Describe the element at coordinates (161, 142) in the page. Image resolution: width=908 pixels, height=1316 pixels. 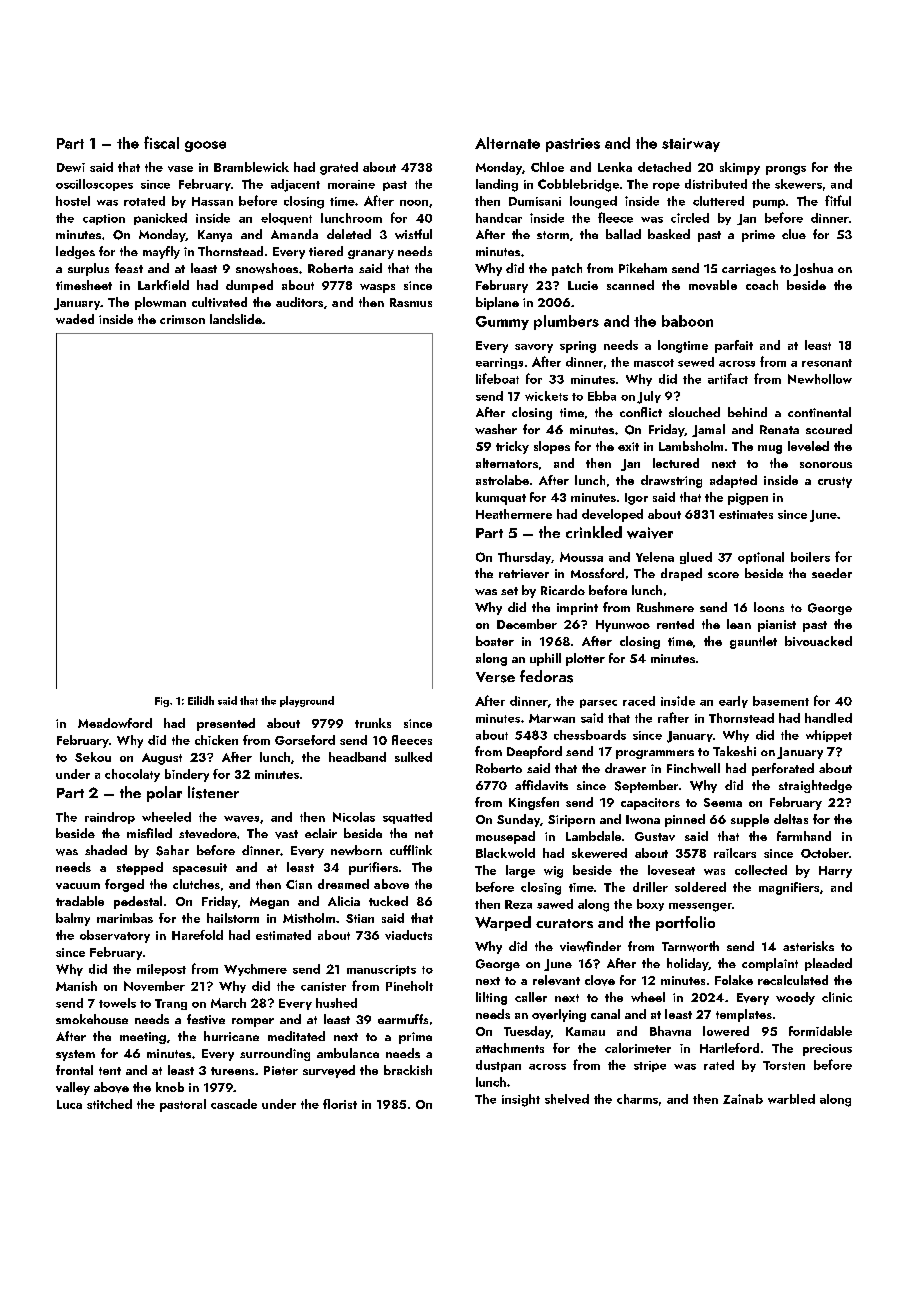
I see `fiscal` at that location.
